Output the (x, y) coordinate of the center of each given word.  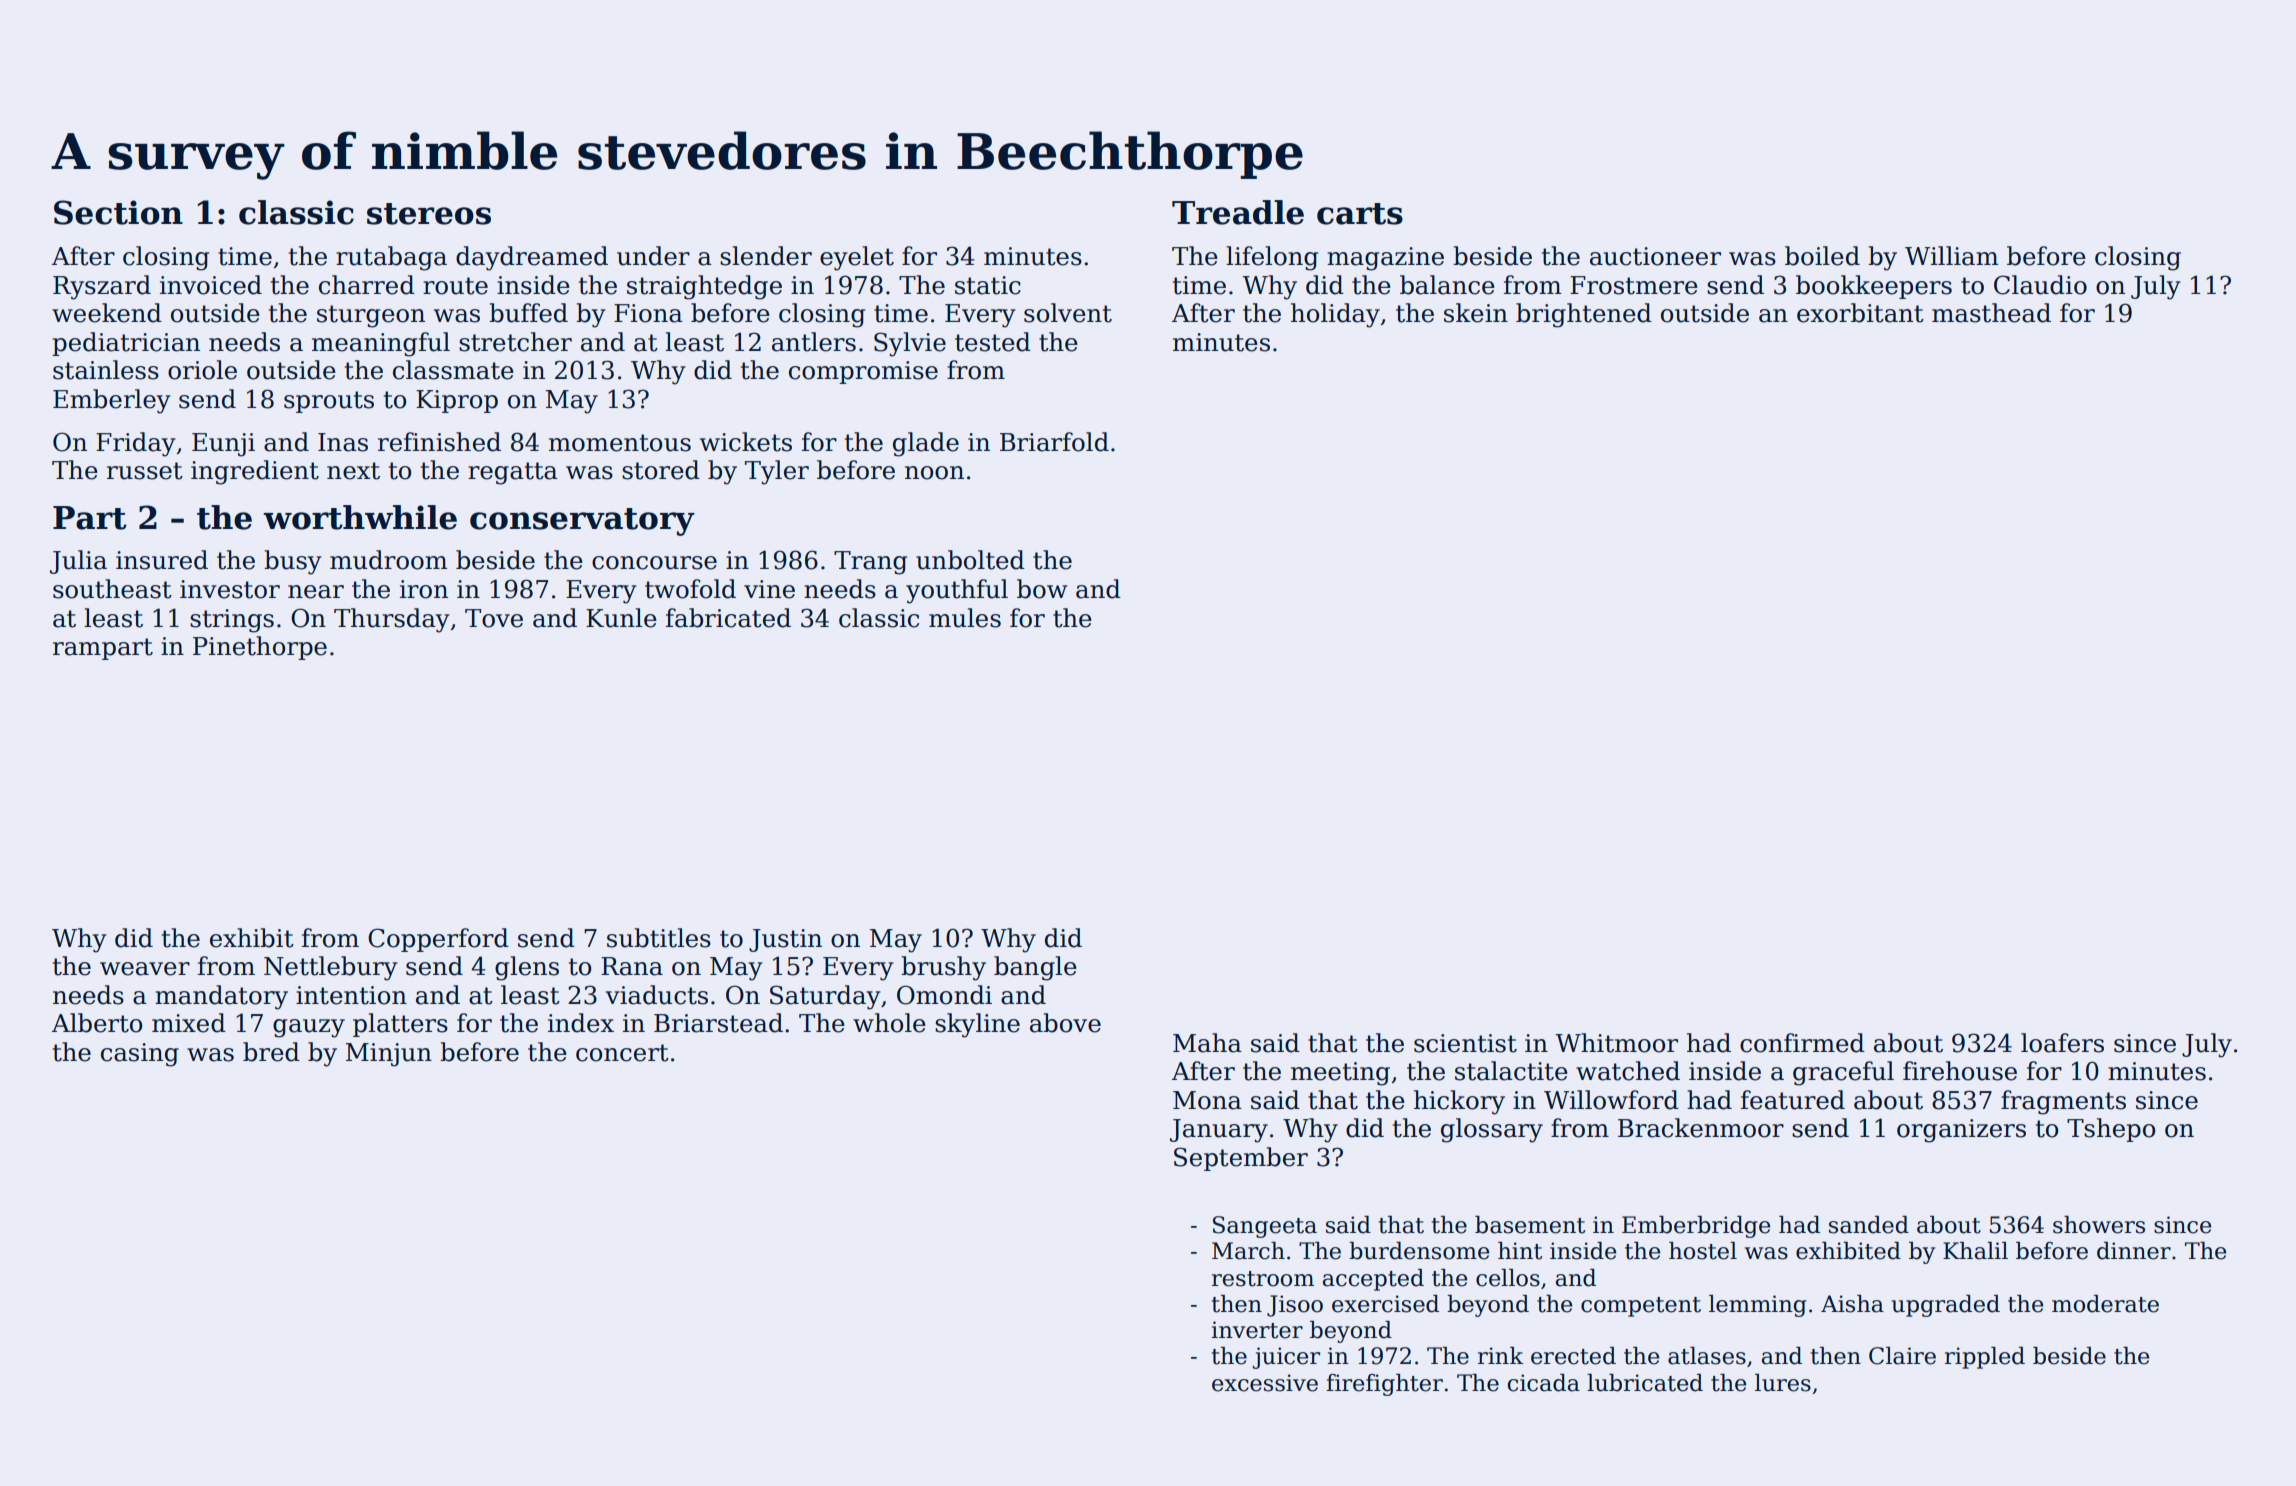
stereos (429, 214)
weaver (145, 969)
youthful (957, 591)
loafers (2062, 1043)
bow (1042, 589)
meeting (1340, 1074)
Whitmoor (1617, 1043)
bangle (1035, 968)
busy (293, 562)
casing (140, 1055)
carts (1360, 214)
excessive (1265, 1383)
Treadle (1238, 212)
